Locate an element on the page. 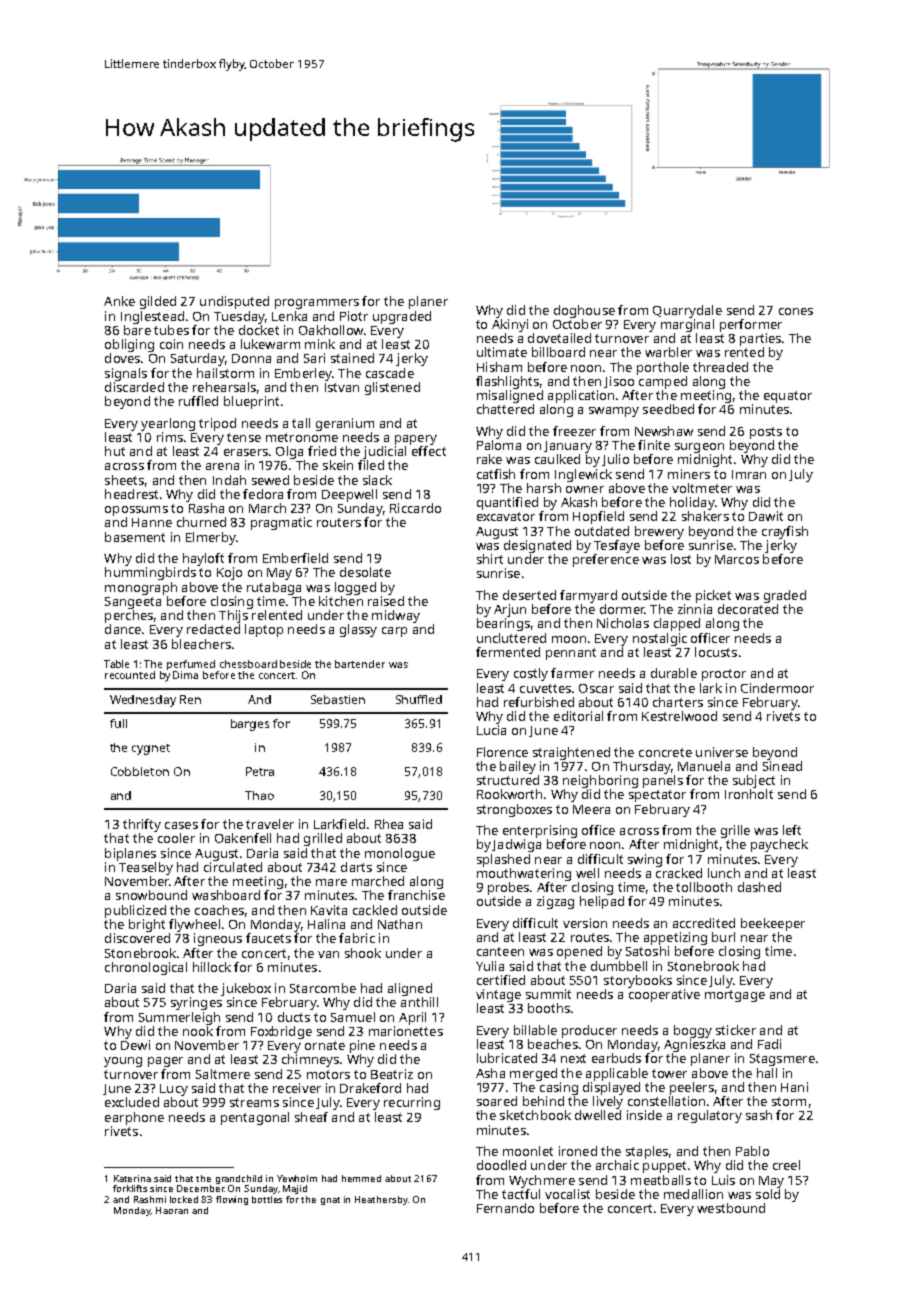  faucets is located at coordinates (268, 938).
